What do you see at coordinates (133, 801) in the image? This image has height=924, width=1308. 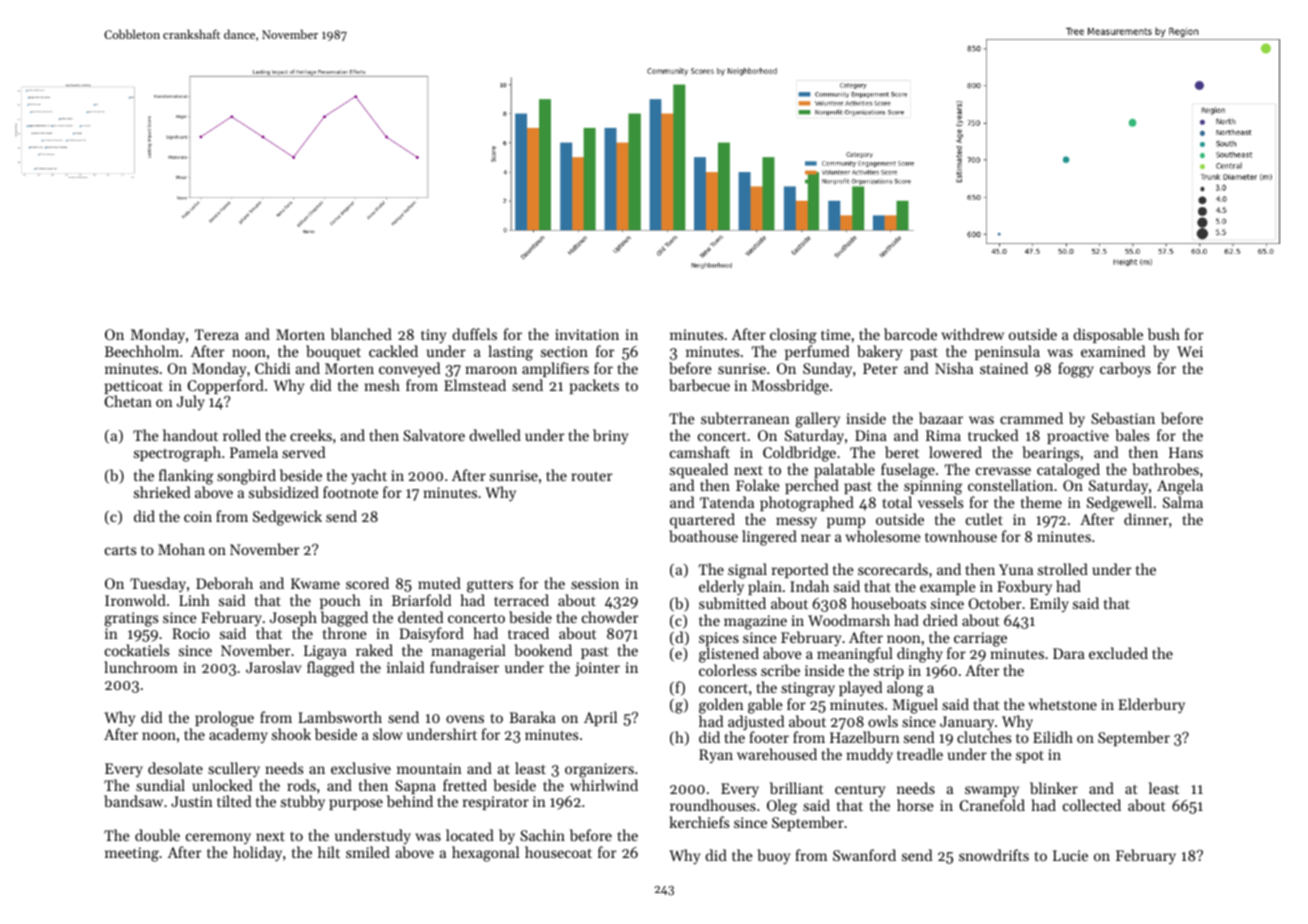 I see `bandsaw` at bounding box center [133, 801].
